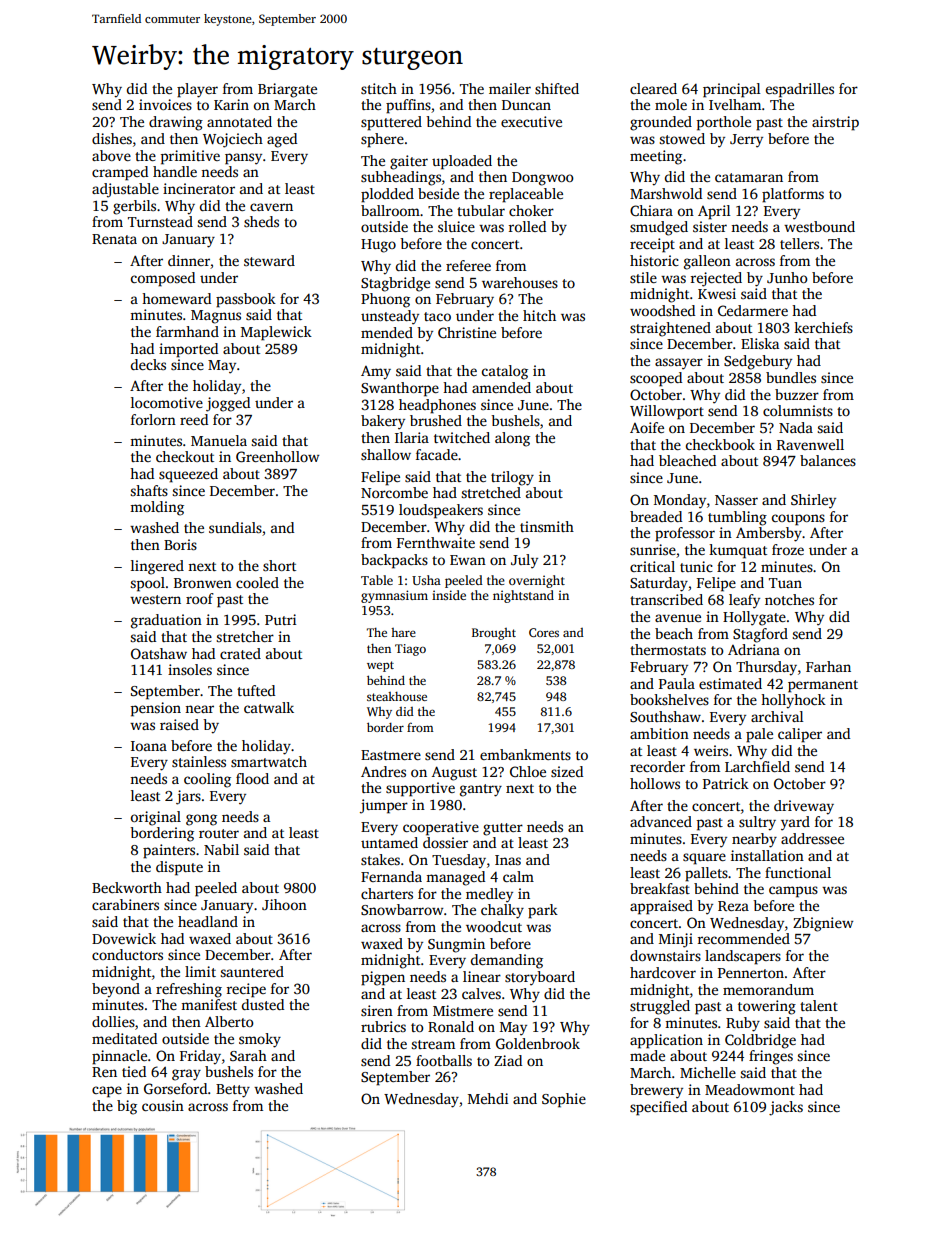 This document has height=1233, width=952. What do you see at coordinates (119, 1057) in the document?
I see `pinnacle` at bounding box center [119, 1057].
